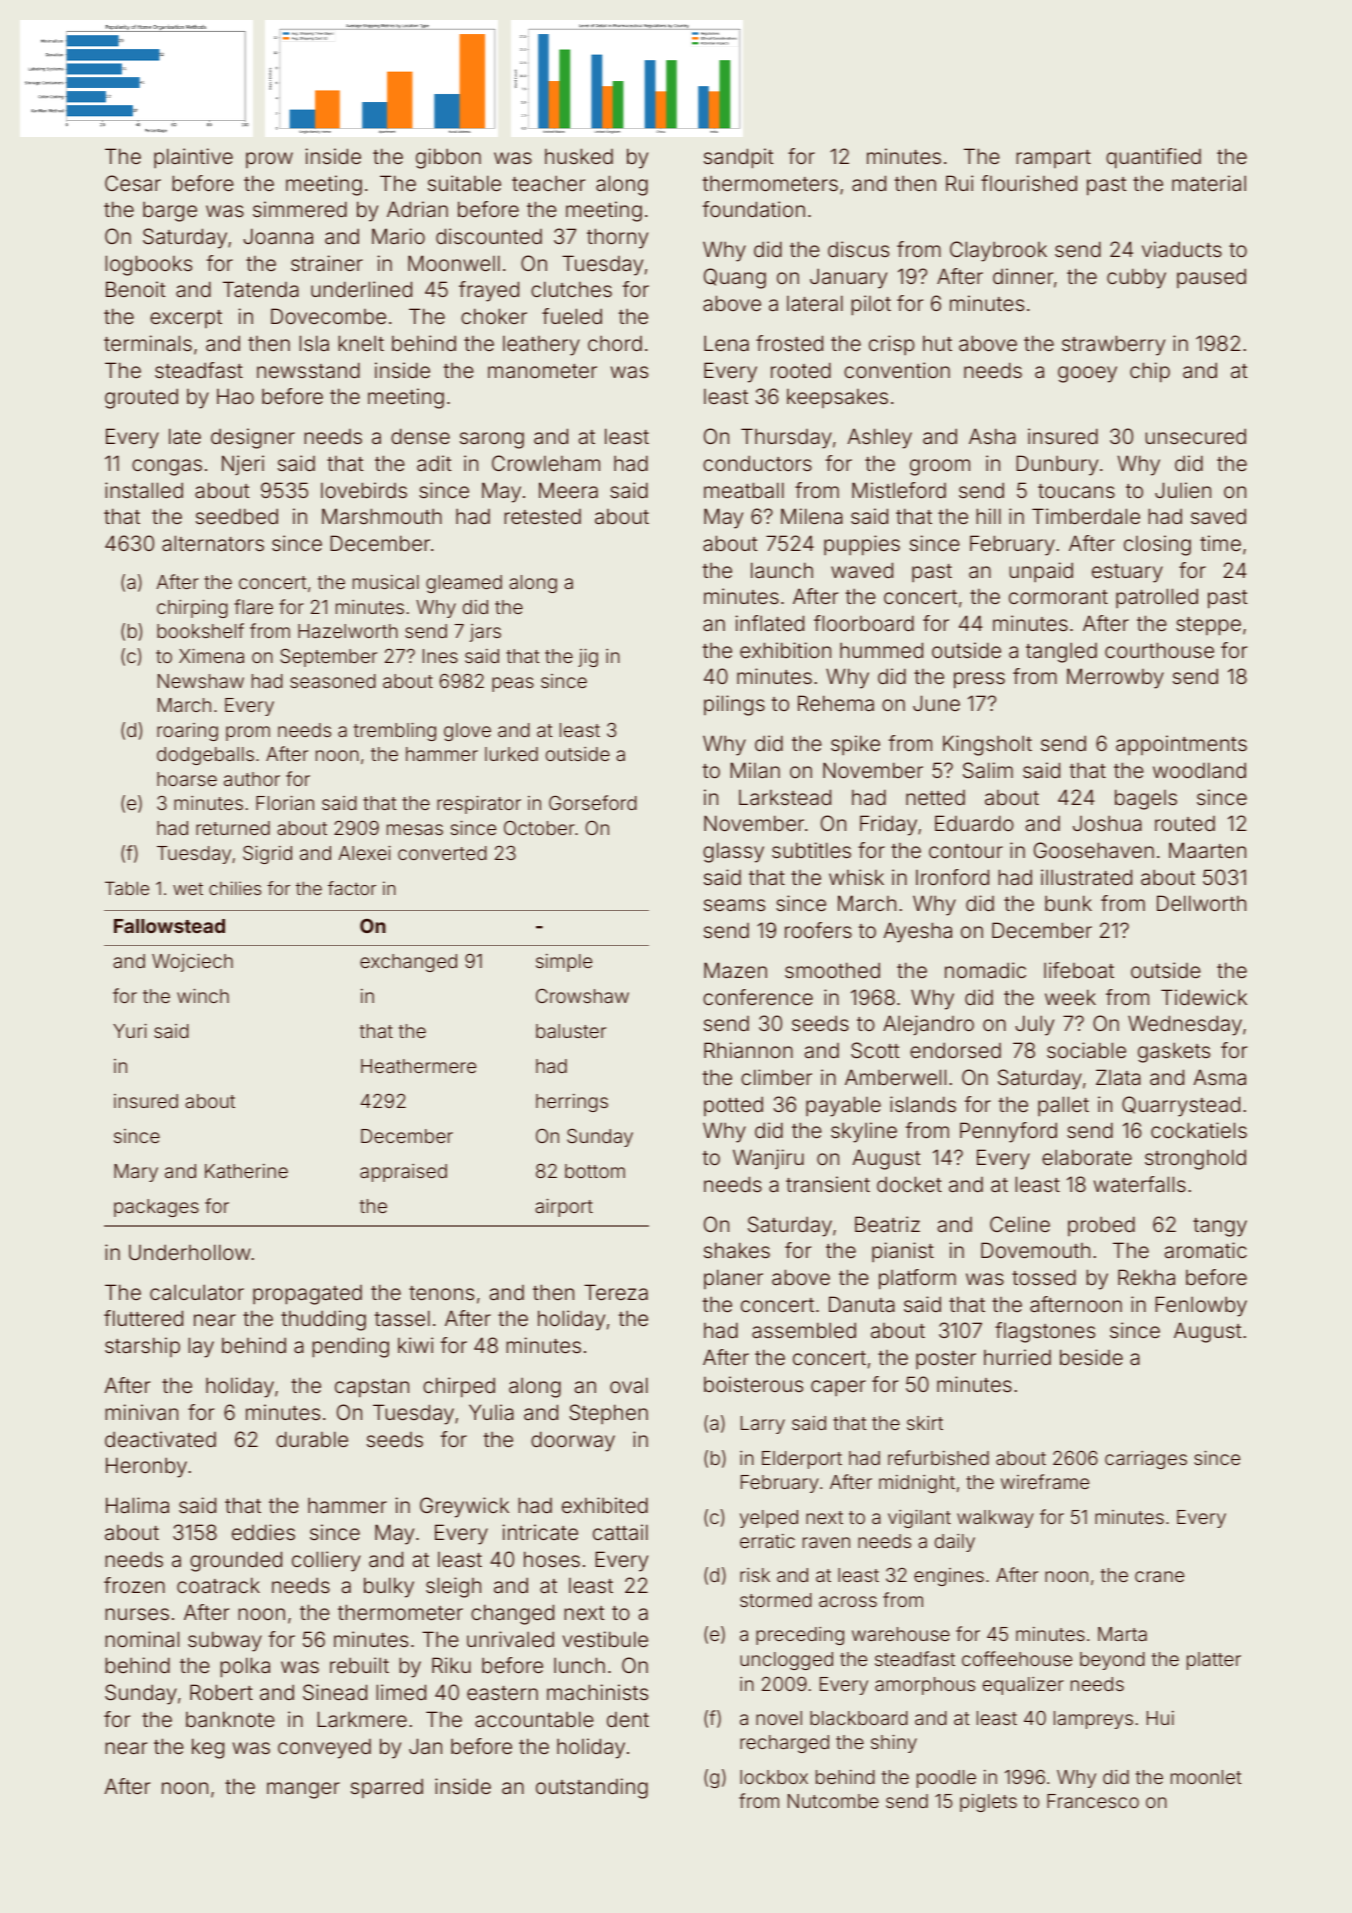  What do you see at coordinates (193, 158) in the document?
I see `plaintive` at bounding box center [193, 158].
